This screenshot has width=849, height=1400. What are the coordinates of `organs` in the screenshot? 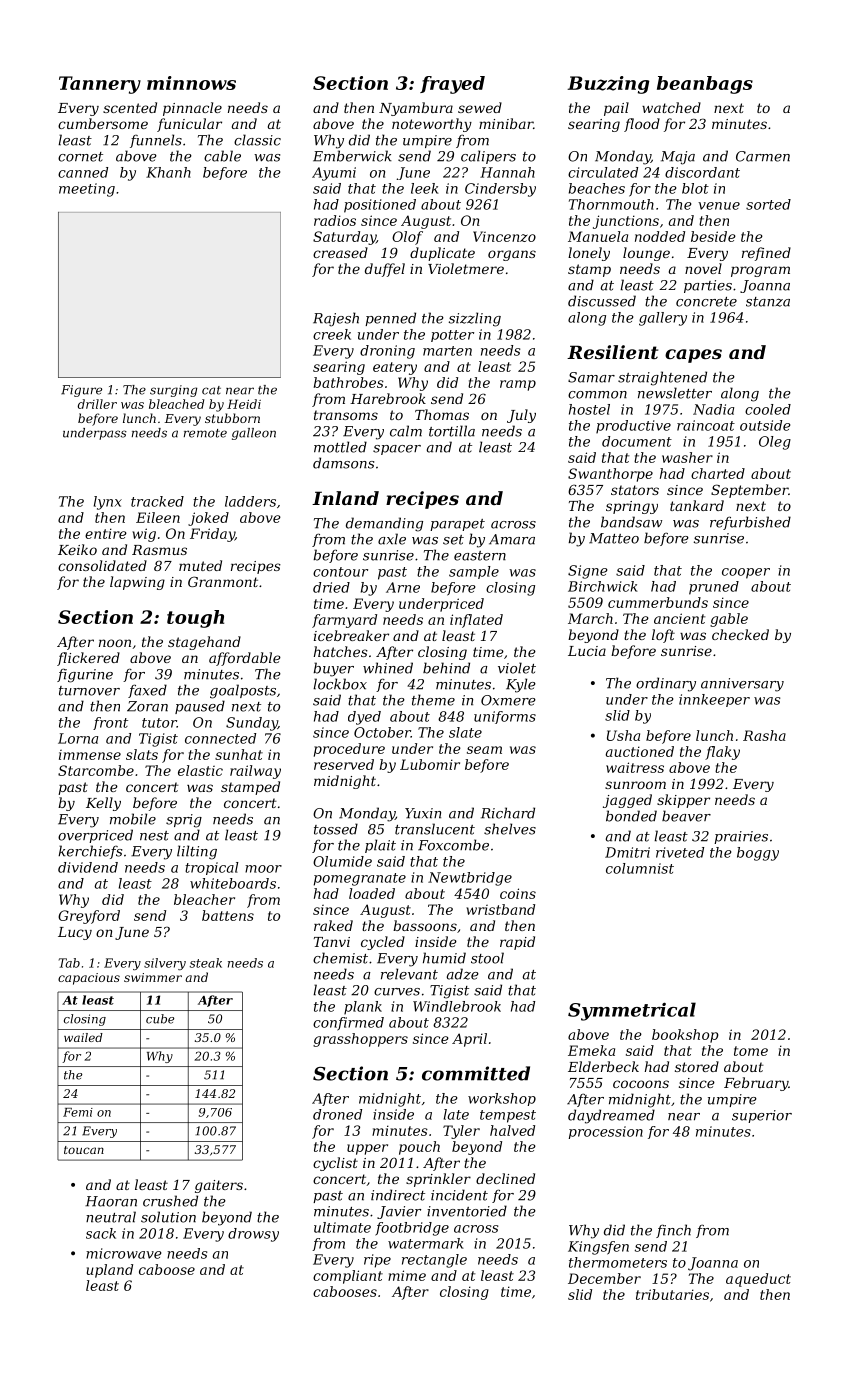 It's located at (512, 255).
